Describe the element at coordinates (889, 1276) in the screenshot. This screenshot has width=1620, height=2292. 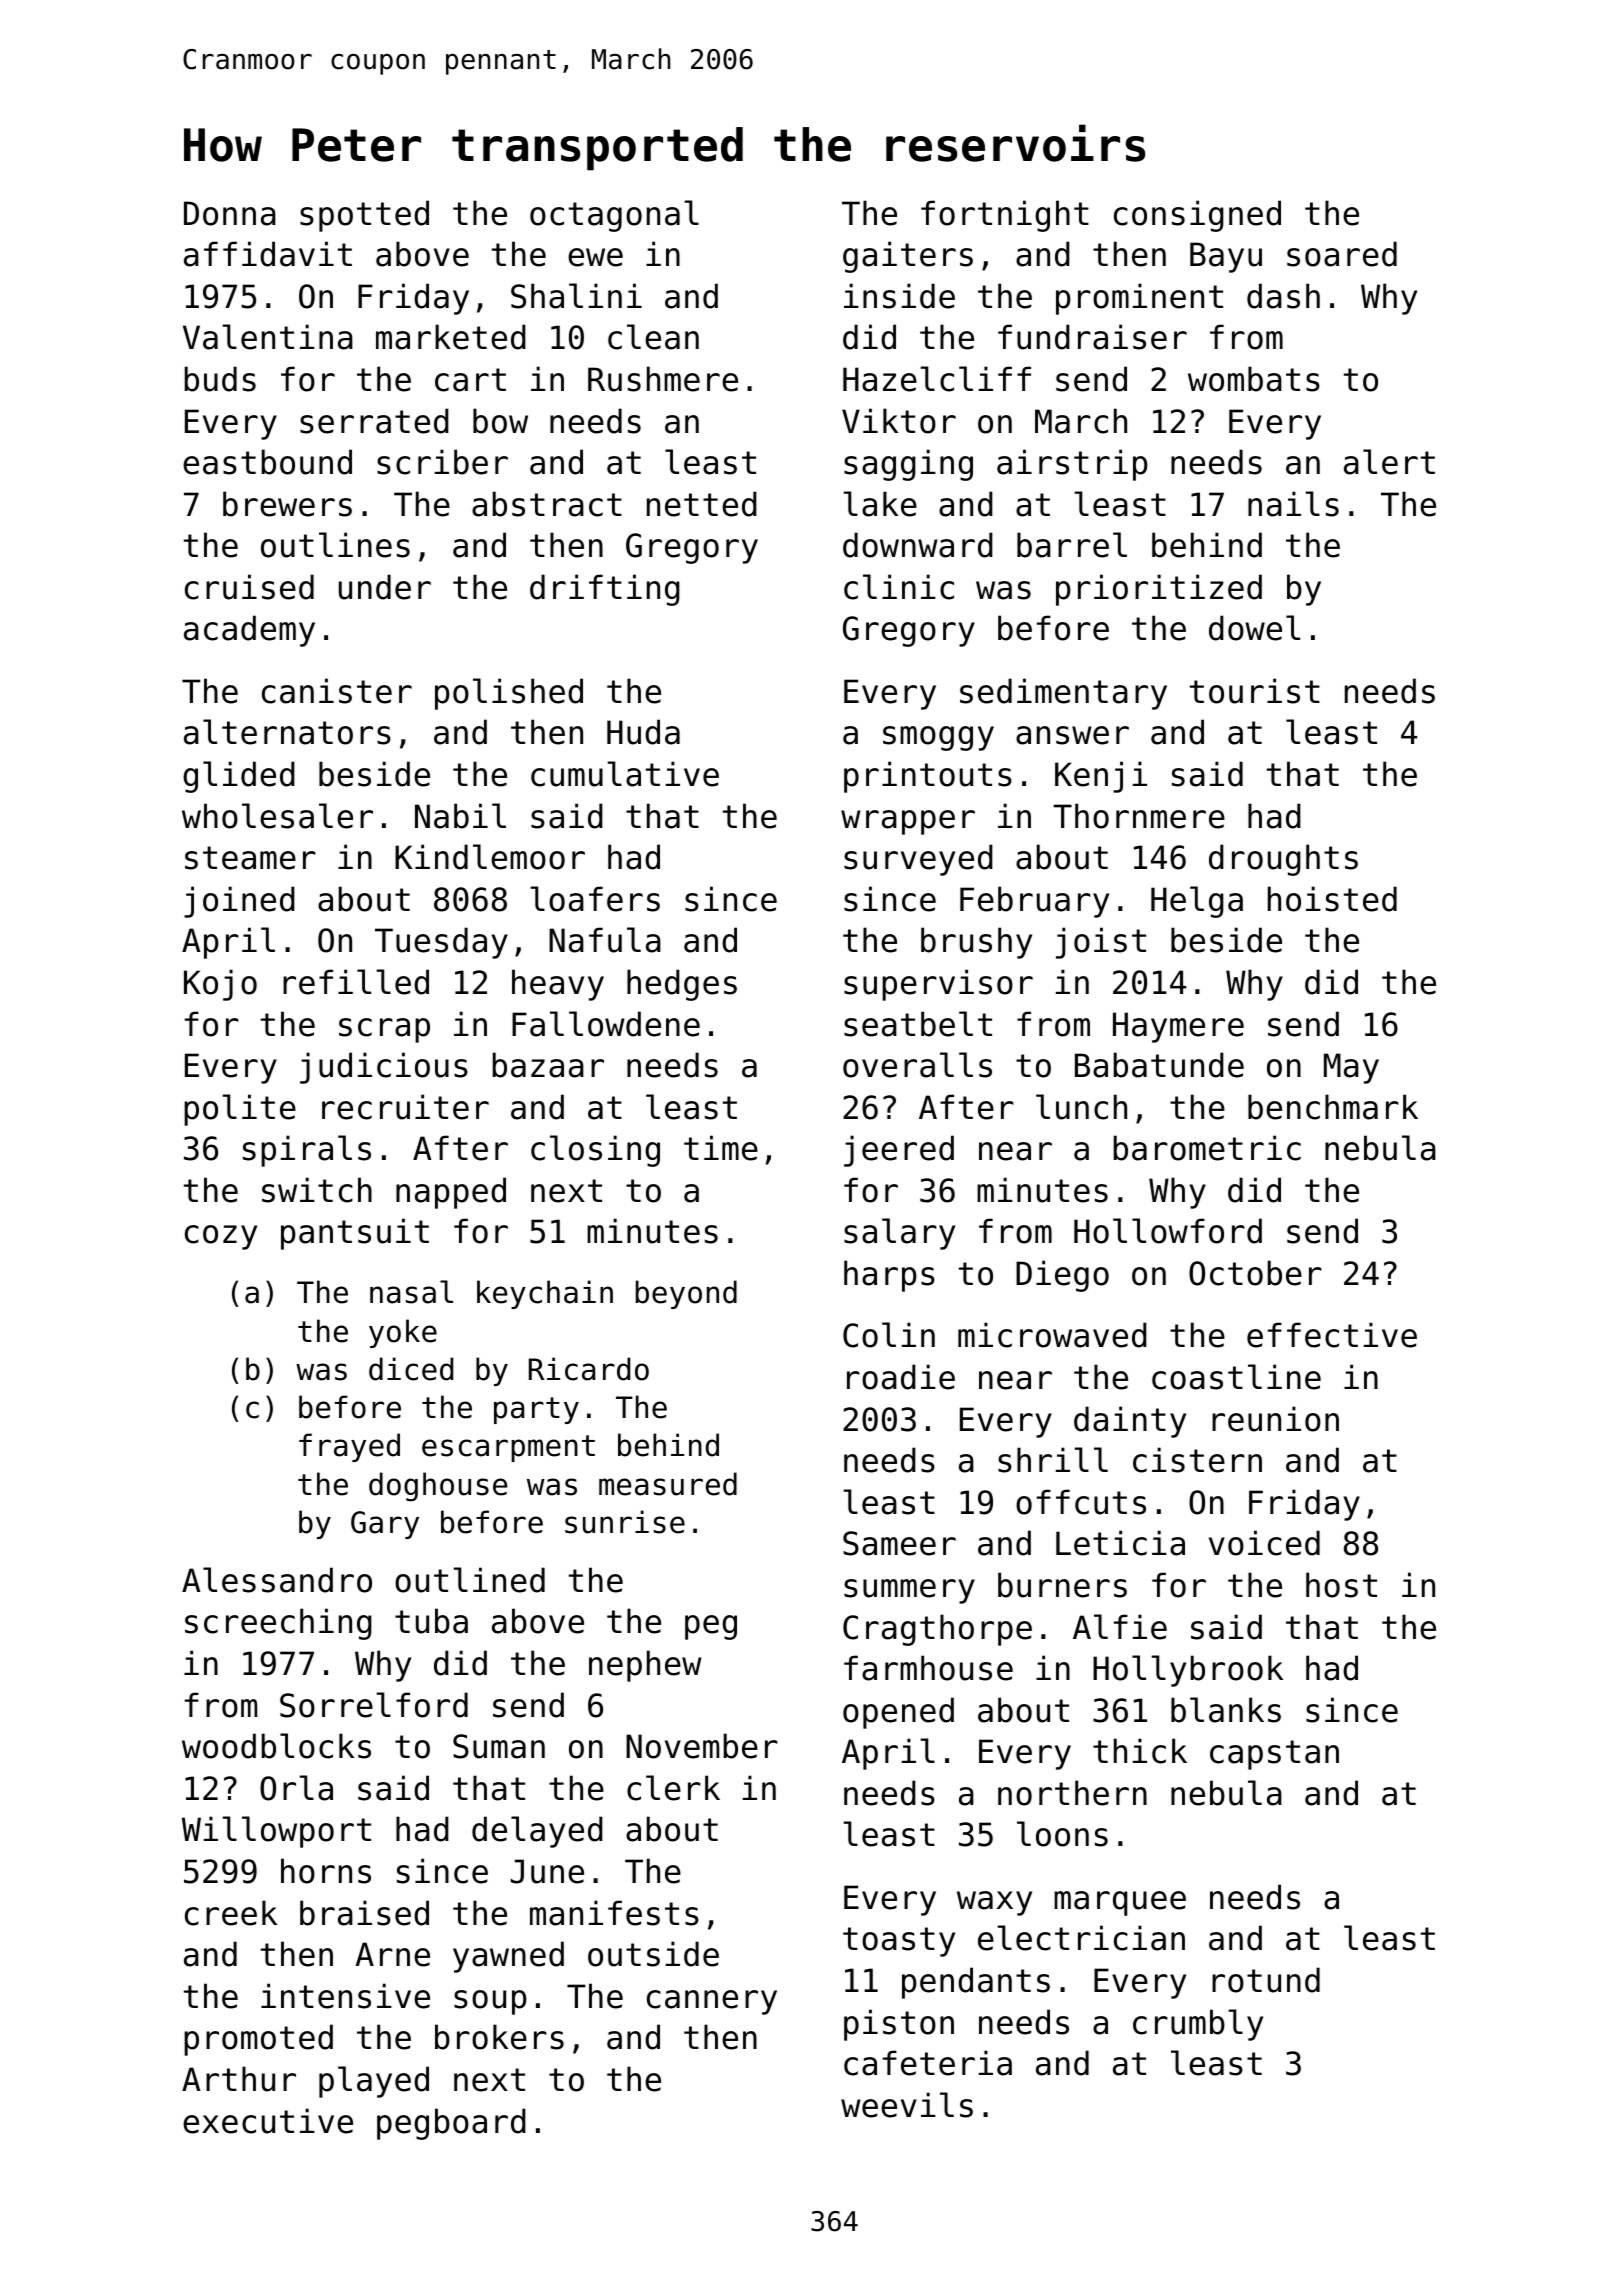
I see `harps` at that location.
